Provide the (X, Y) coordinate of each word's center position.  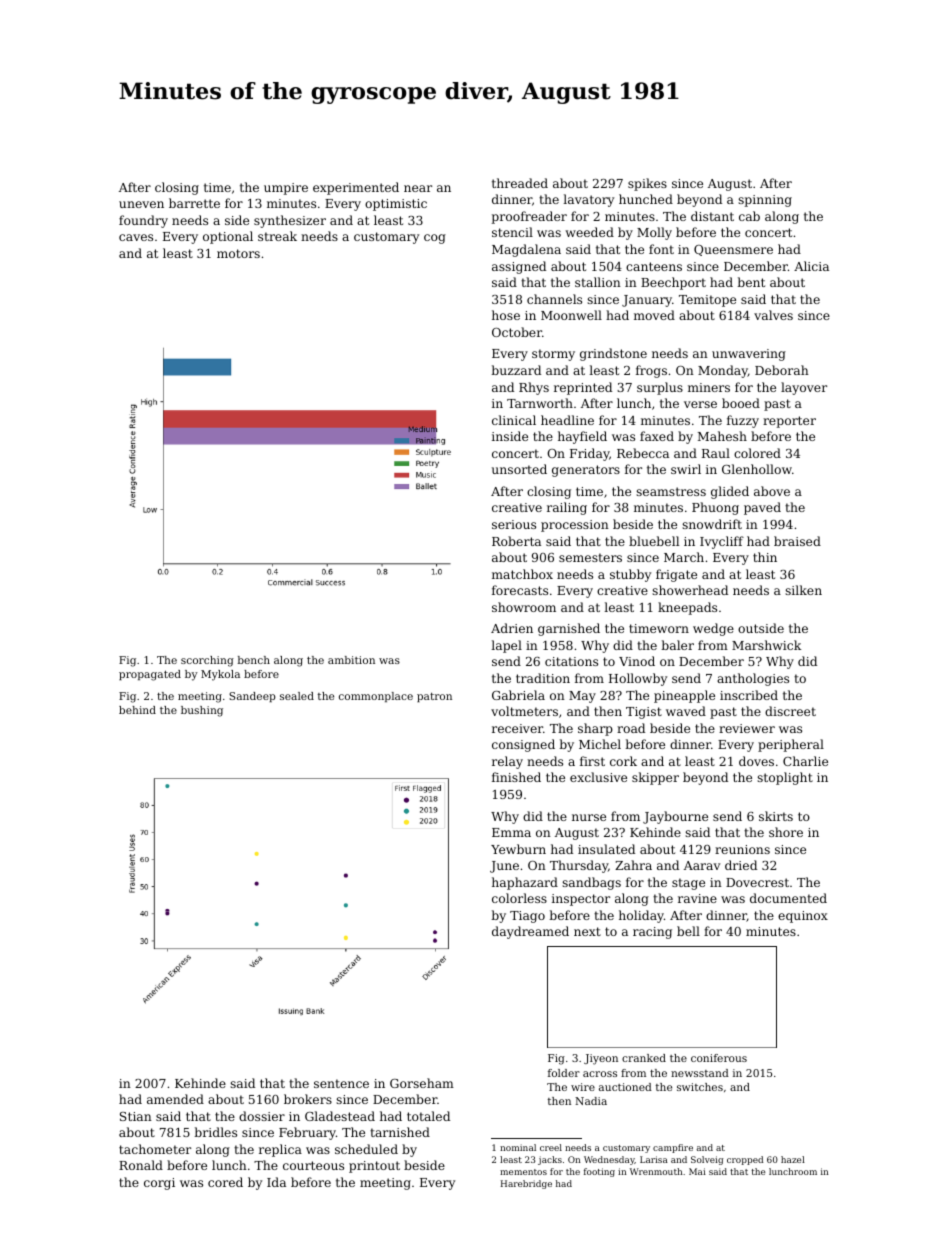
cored (225, 1182)
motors (238, 253)
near (418, 188)
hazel (793, 1159)
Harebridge (526, 1184)
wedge (713, 629)
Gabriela (518, 695)
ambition (351, 660)
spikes (647, 184)
